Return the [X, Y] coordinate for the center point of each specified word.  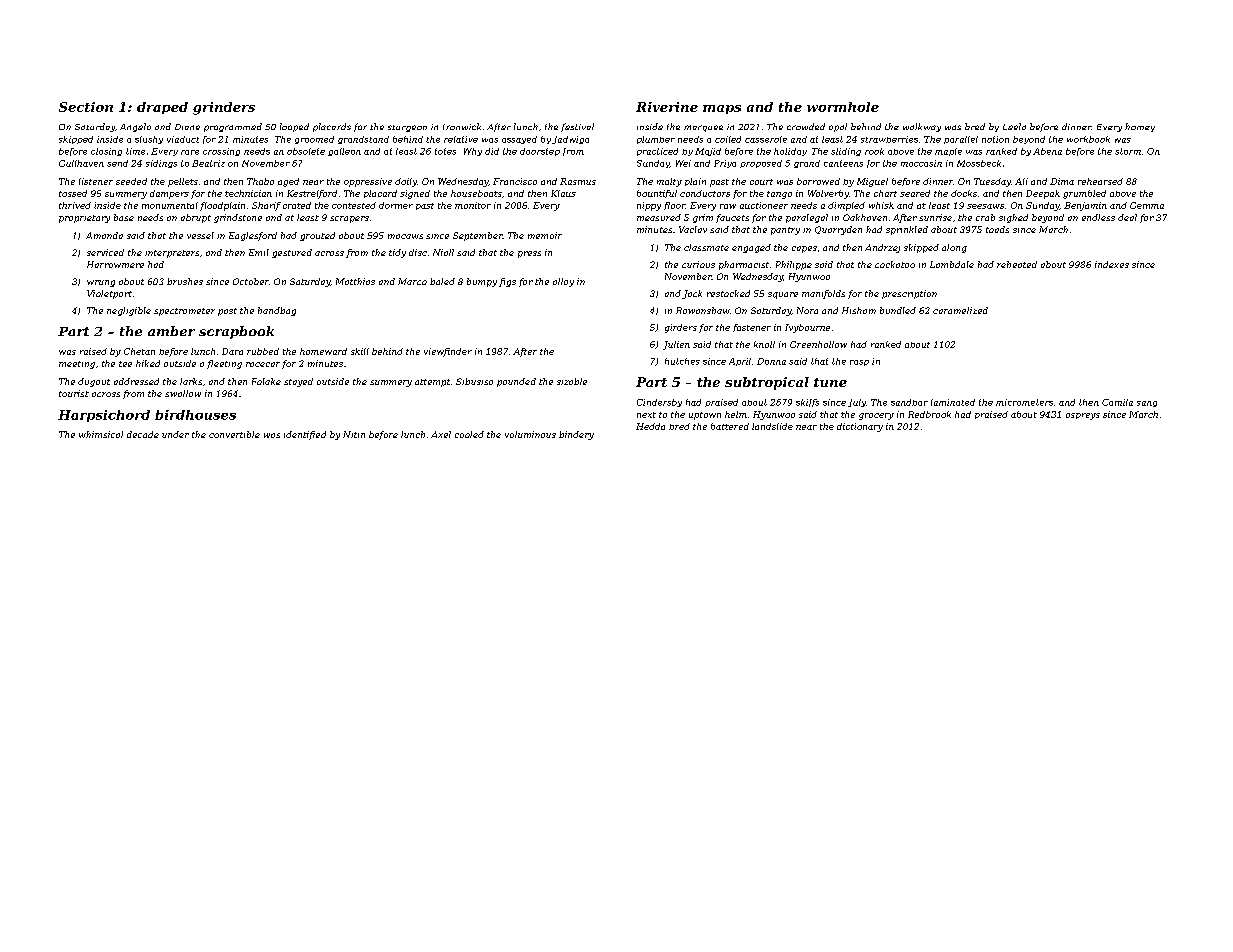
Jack [692, 294]
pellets [183, 182]
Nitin [354, 434]
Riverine [667, 107]
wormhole [843, 107]
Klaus [563, 193]
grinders [224, 108]
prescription [909, 294]
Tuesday [992, 182]
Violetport [109, 294]
